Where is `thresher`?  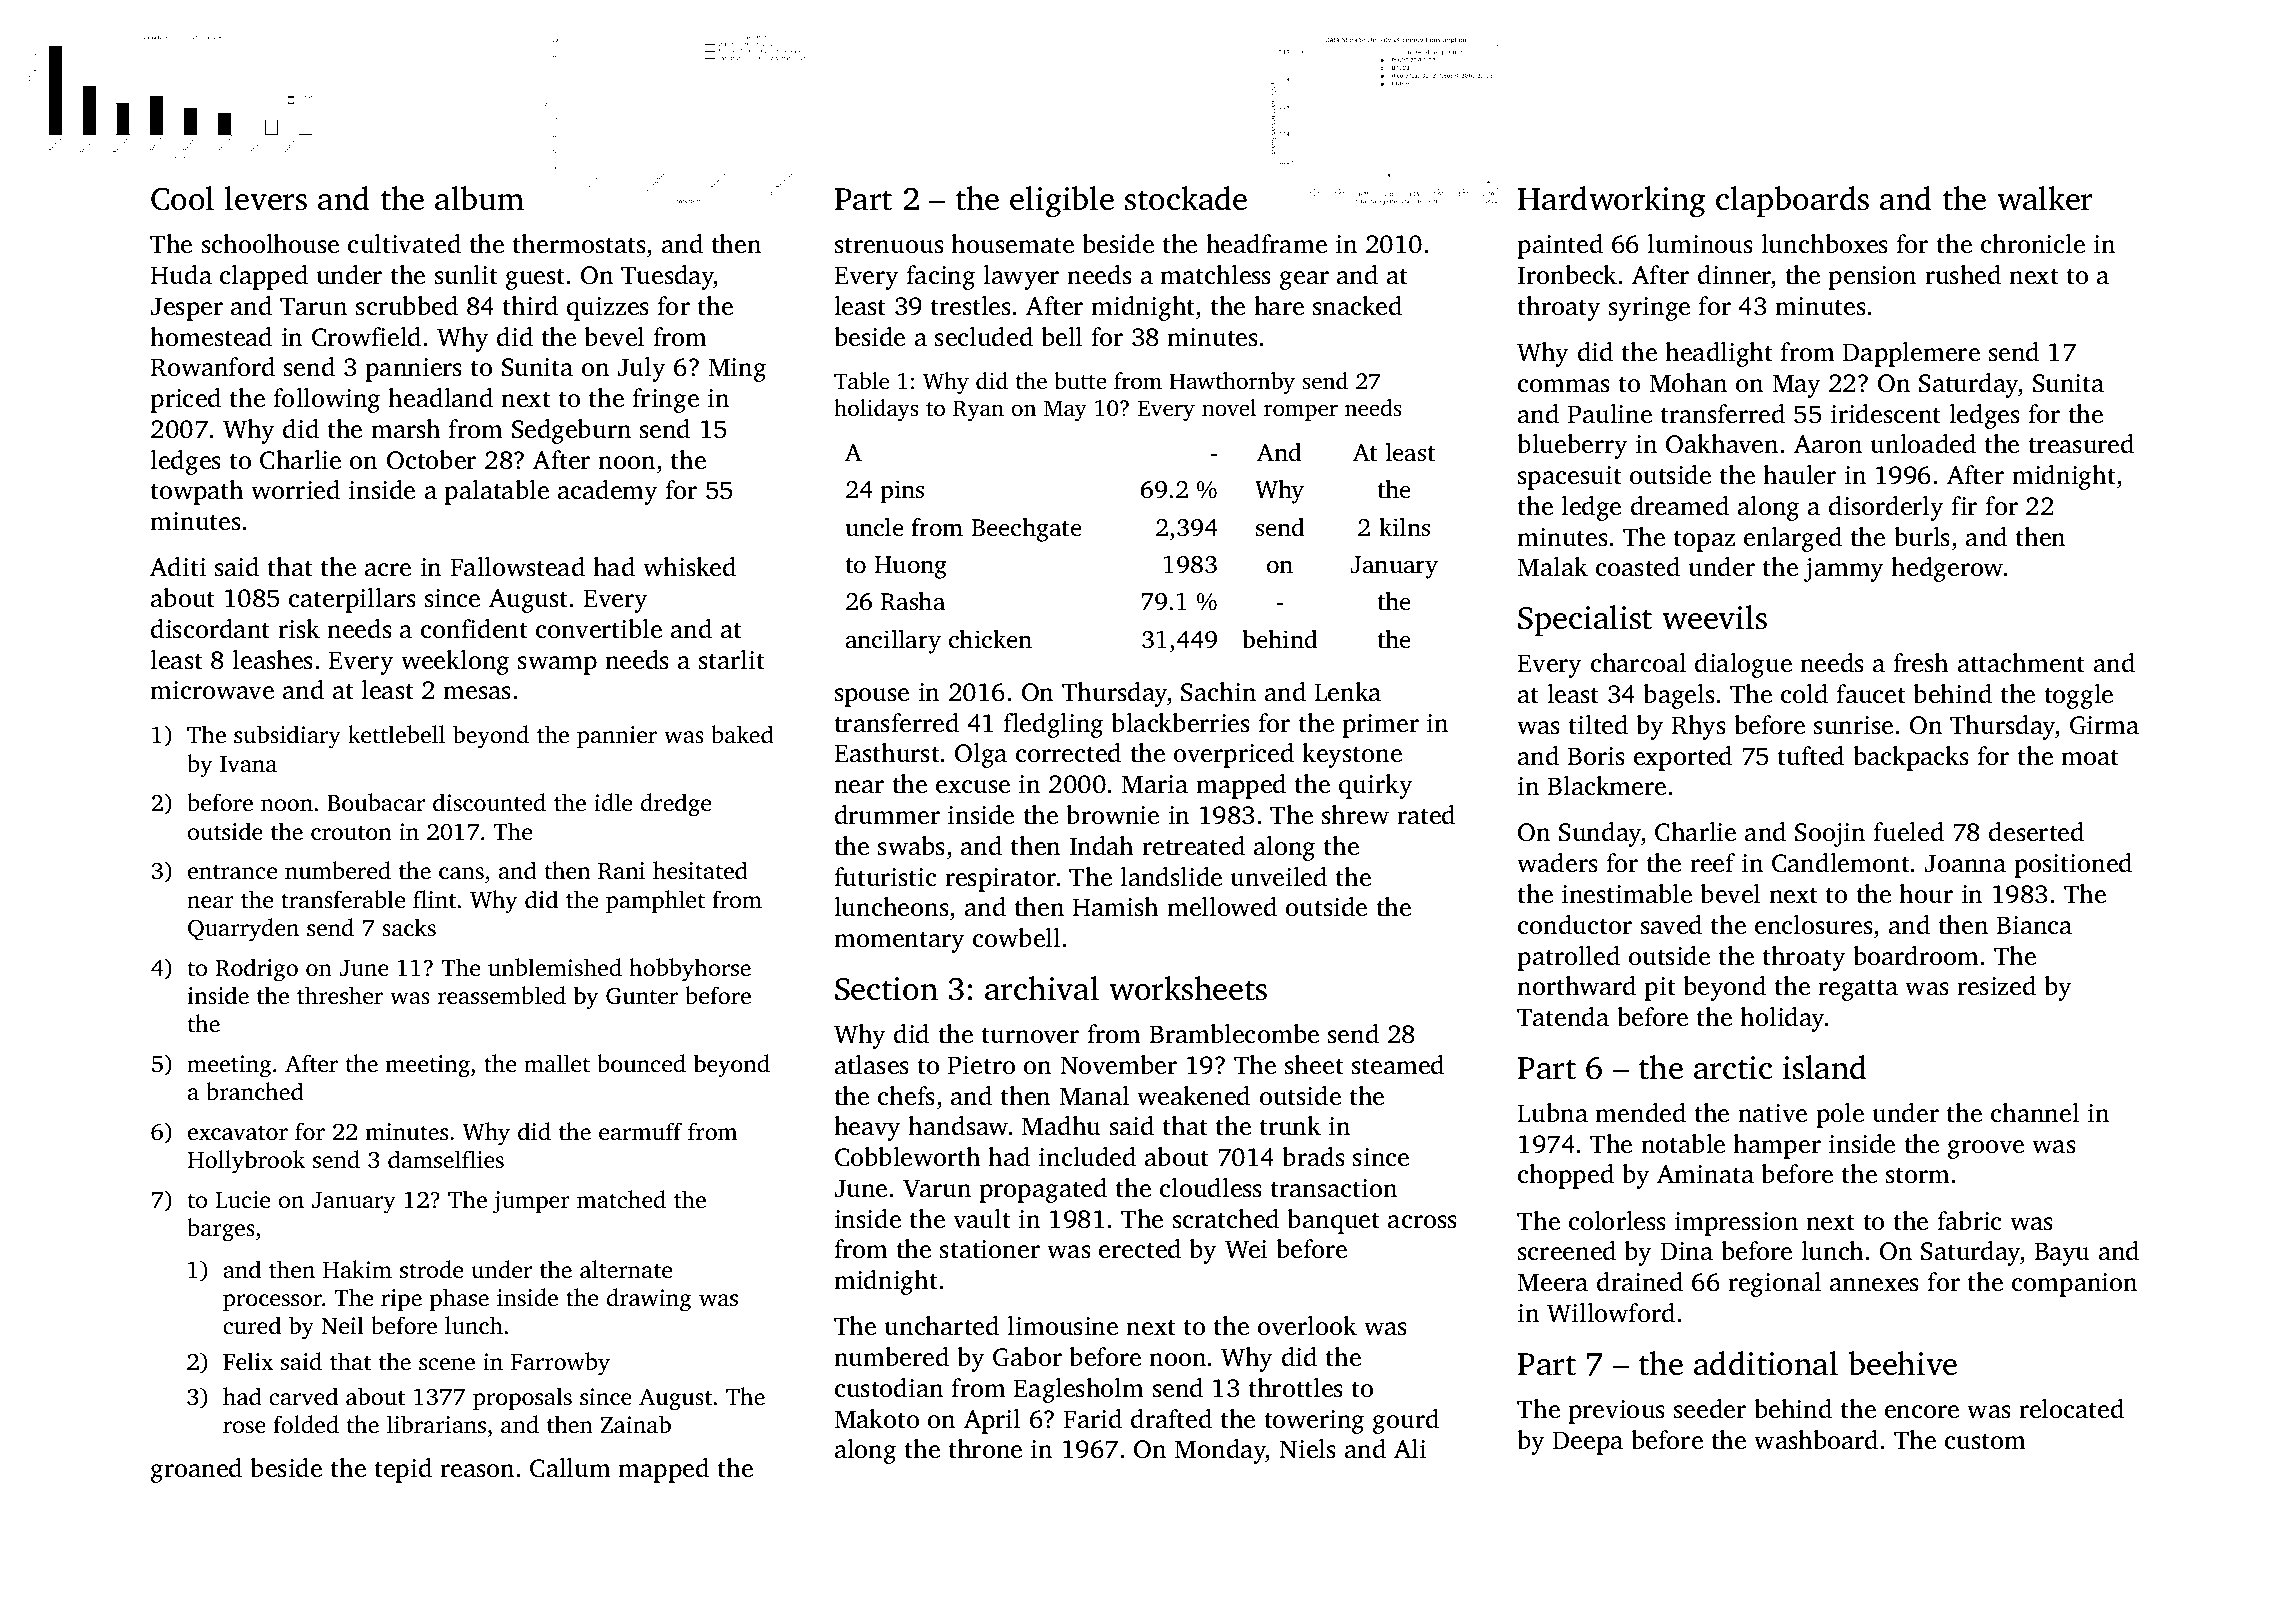 thresher is located at coordinates (340, 995).
